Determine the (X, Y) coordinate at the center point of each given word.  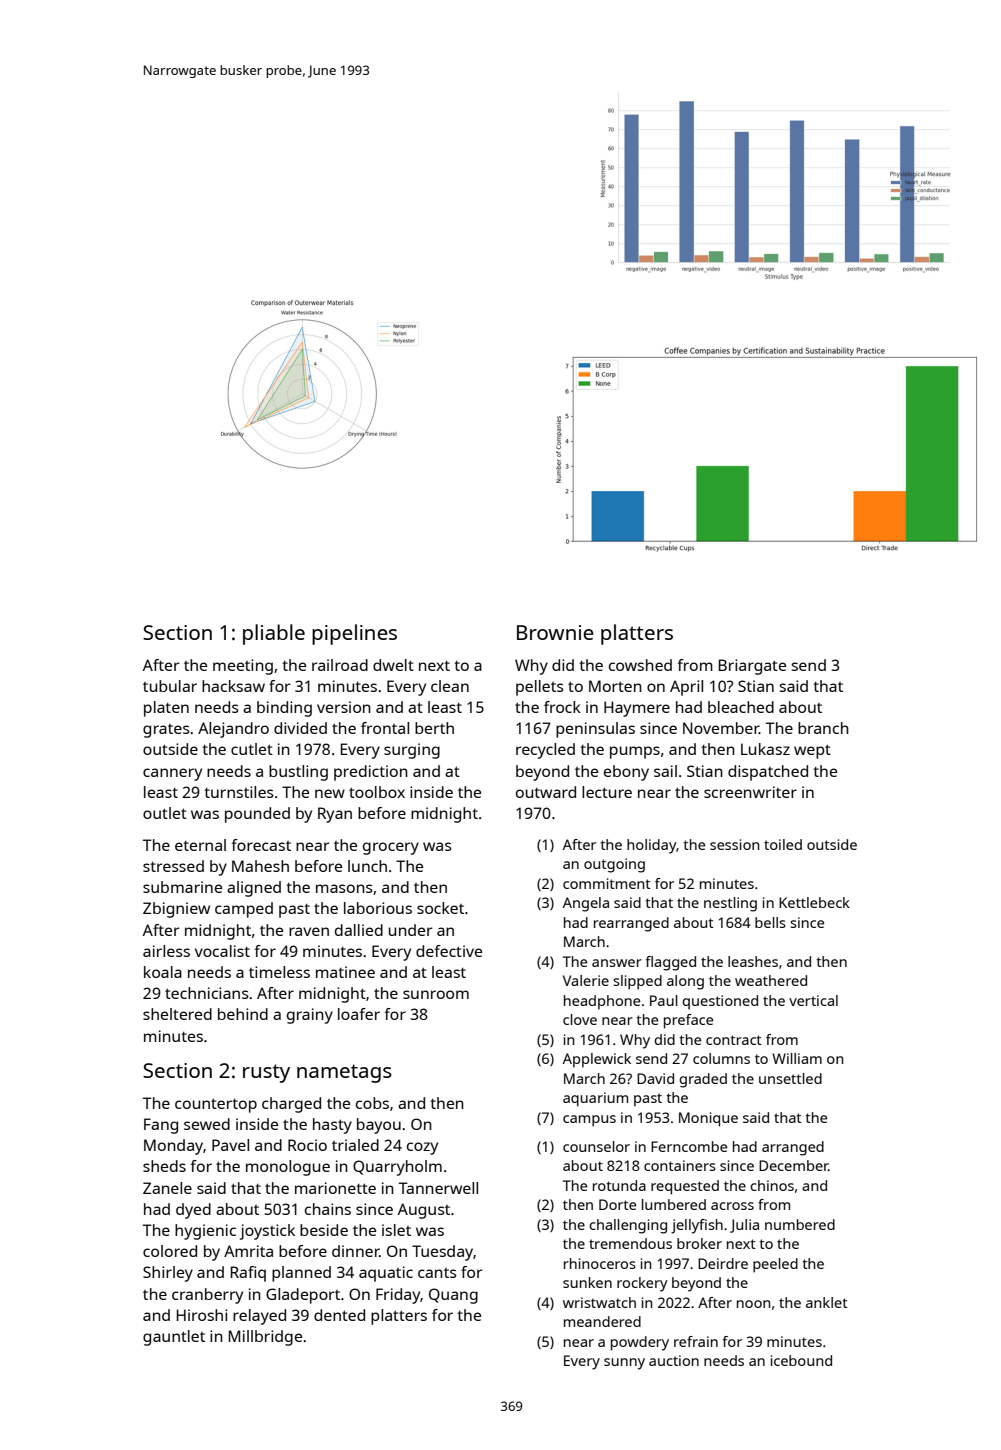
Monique (708, 1119)
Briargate (752, 667)
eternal (200, 845)
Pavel (230, 1145)
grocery (391, 848)
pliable (274, 634)
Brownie (555, 632)
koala (163, 972)
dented (339, 1315)
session (734, 844)
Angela (586, 904)
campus (589, 1121)
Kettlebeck (814, 902)
